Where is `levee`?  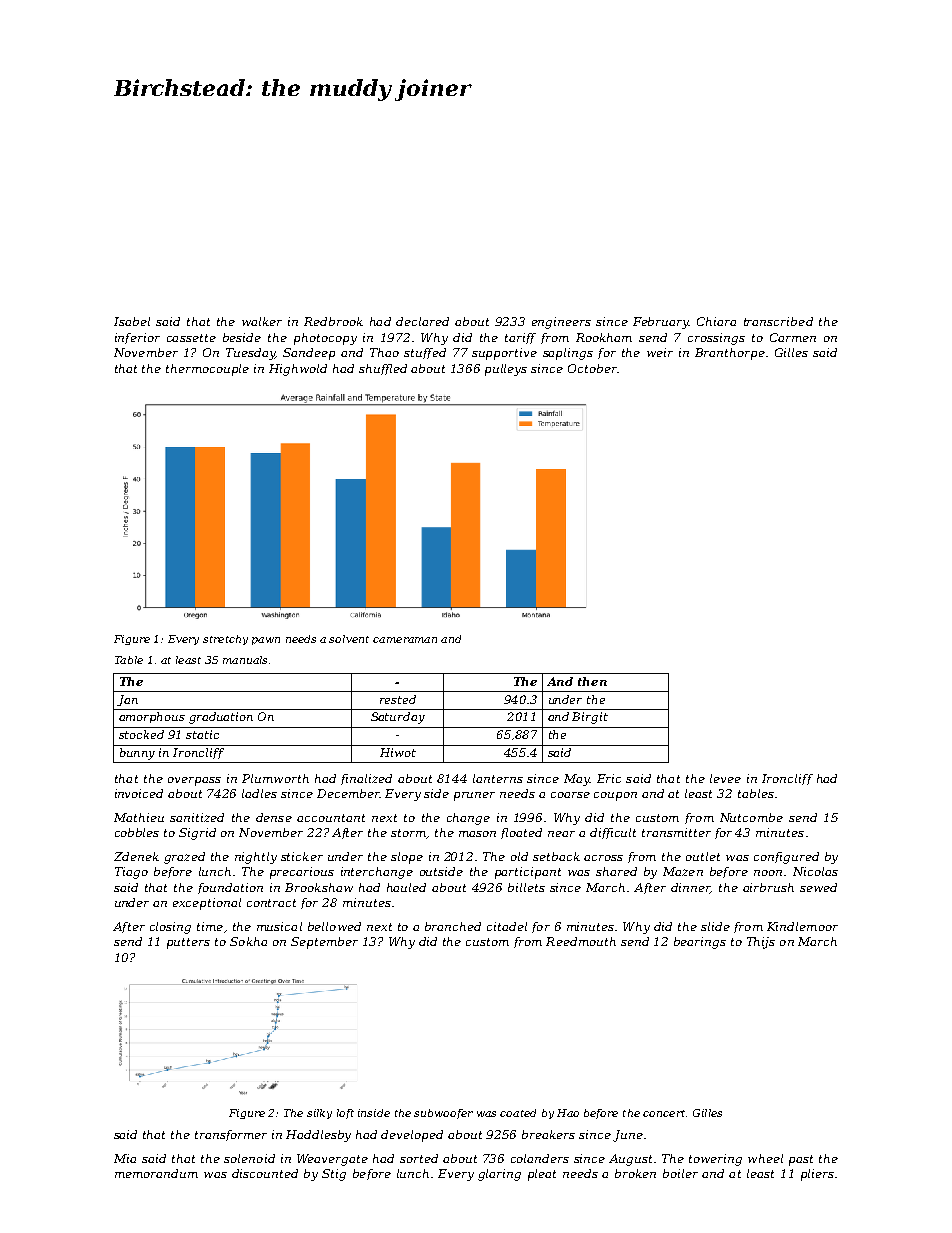 levee is located at coordinates (725, 778).
